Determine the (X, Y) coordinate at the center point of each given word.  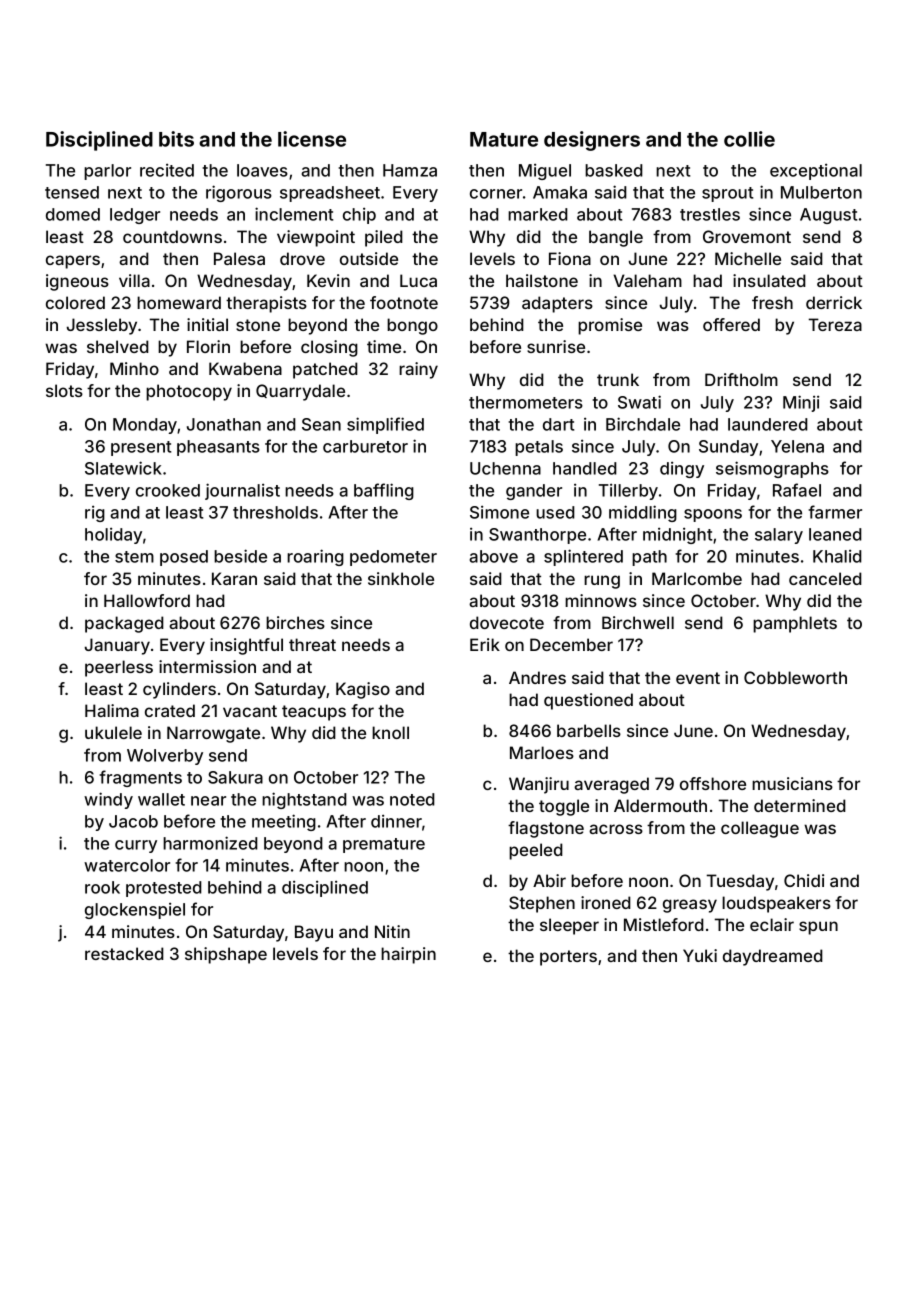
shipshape (226, 955)
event (698, 678)
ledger (135, 216)
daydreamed (773, 957)
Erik (485, 644)
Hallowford (147, 600)
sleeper (569, 926)
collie (749, 139)
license (312, 139)
